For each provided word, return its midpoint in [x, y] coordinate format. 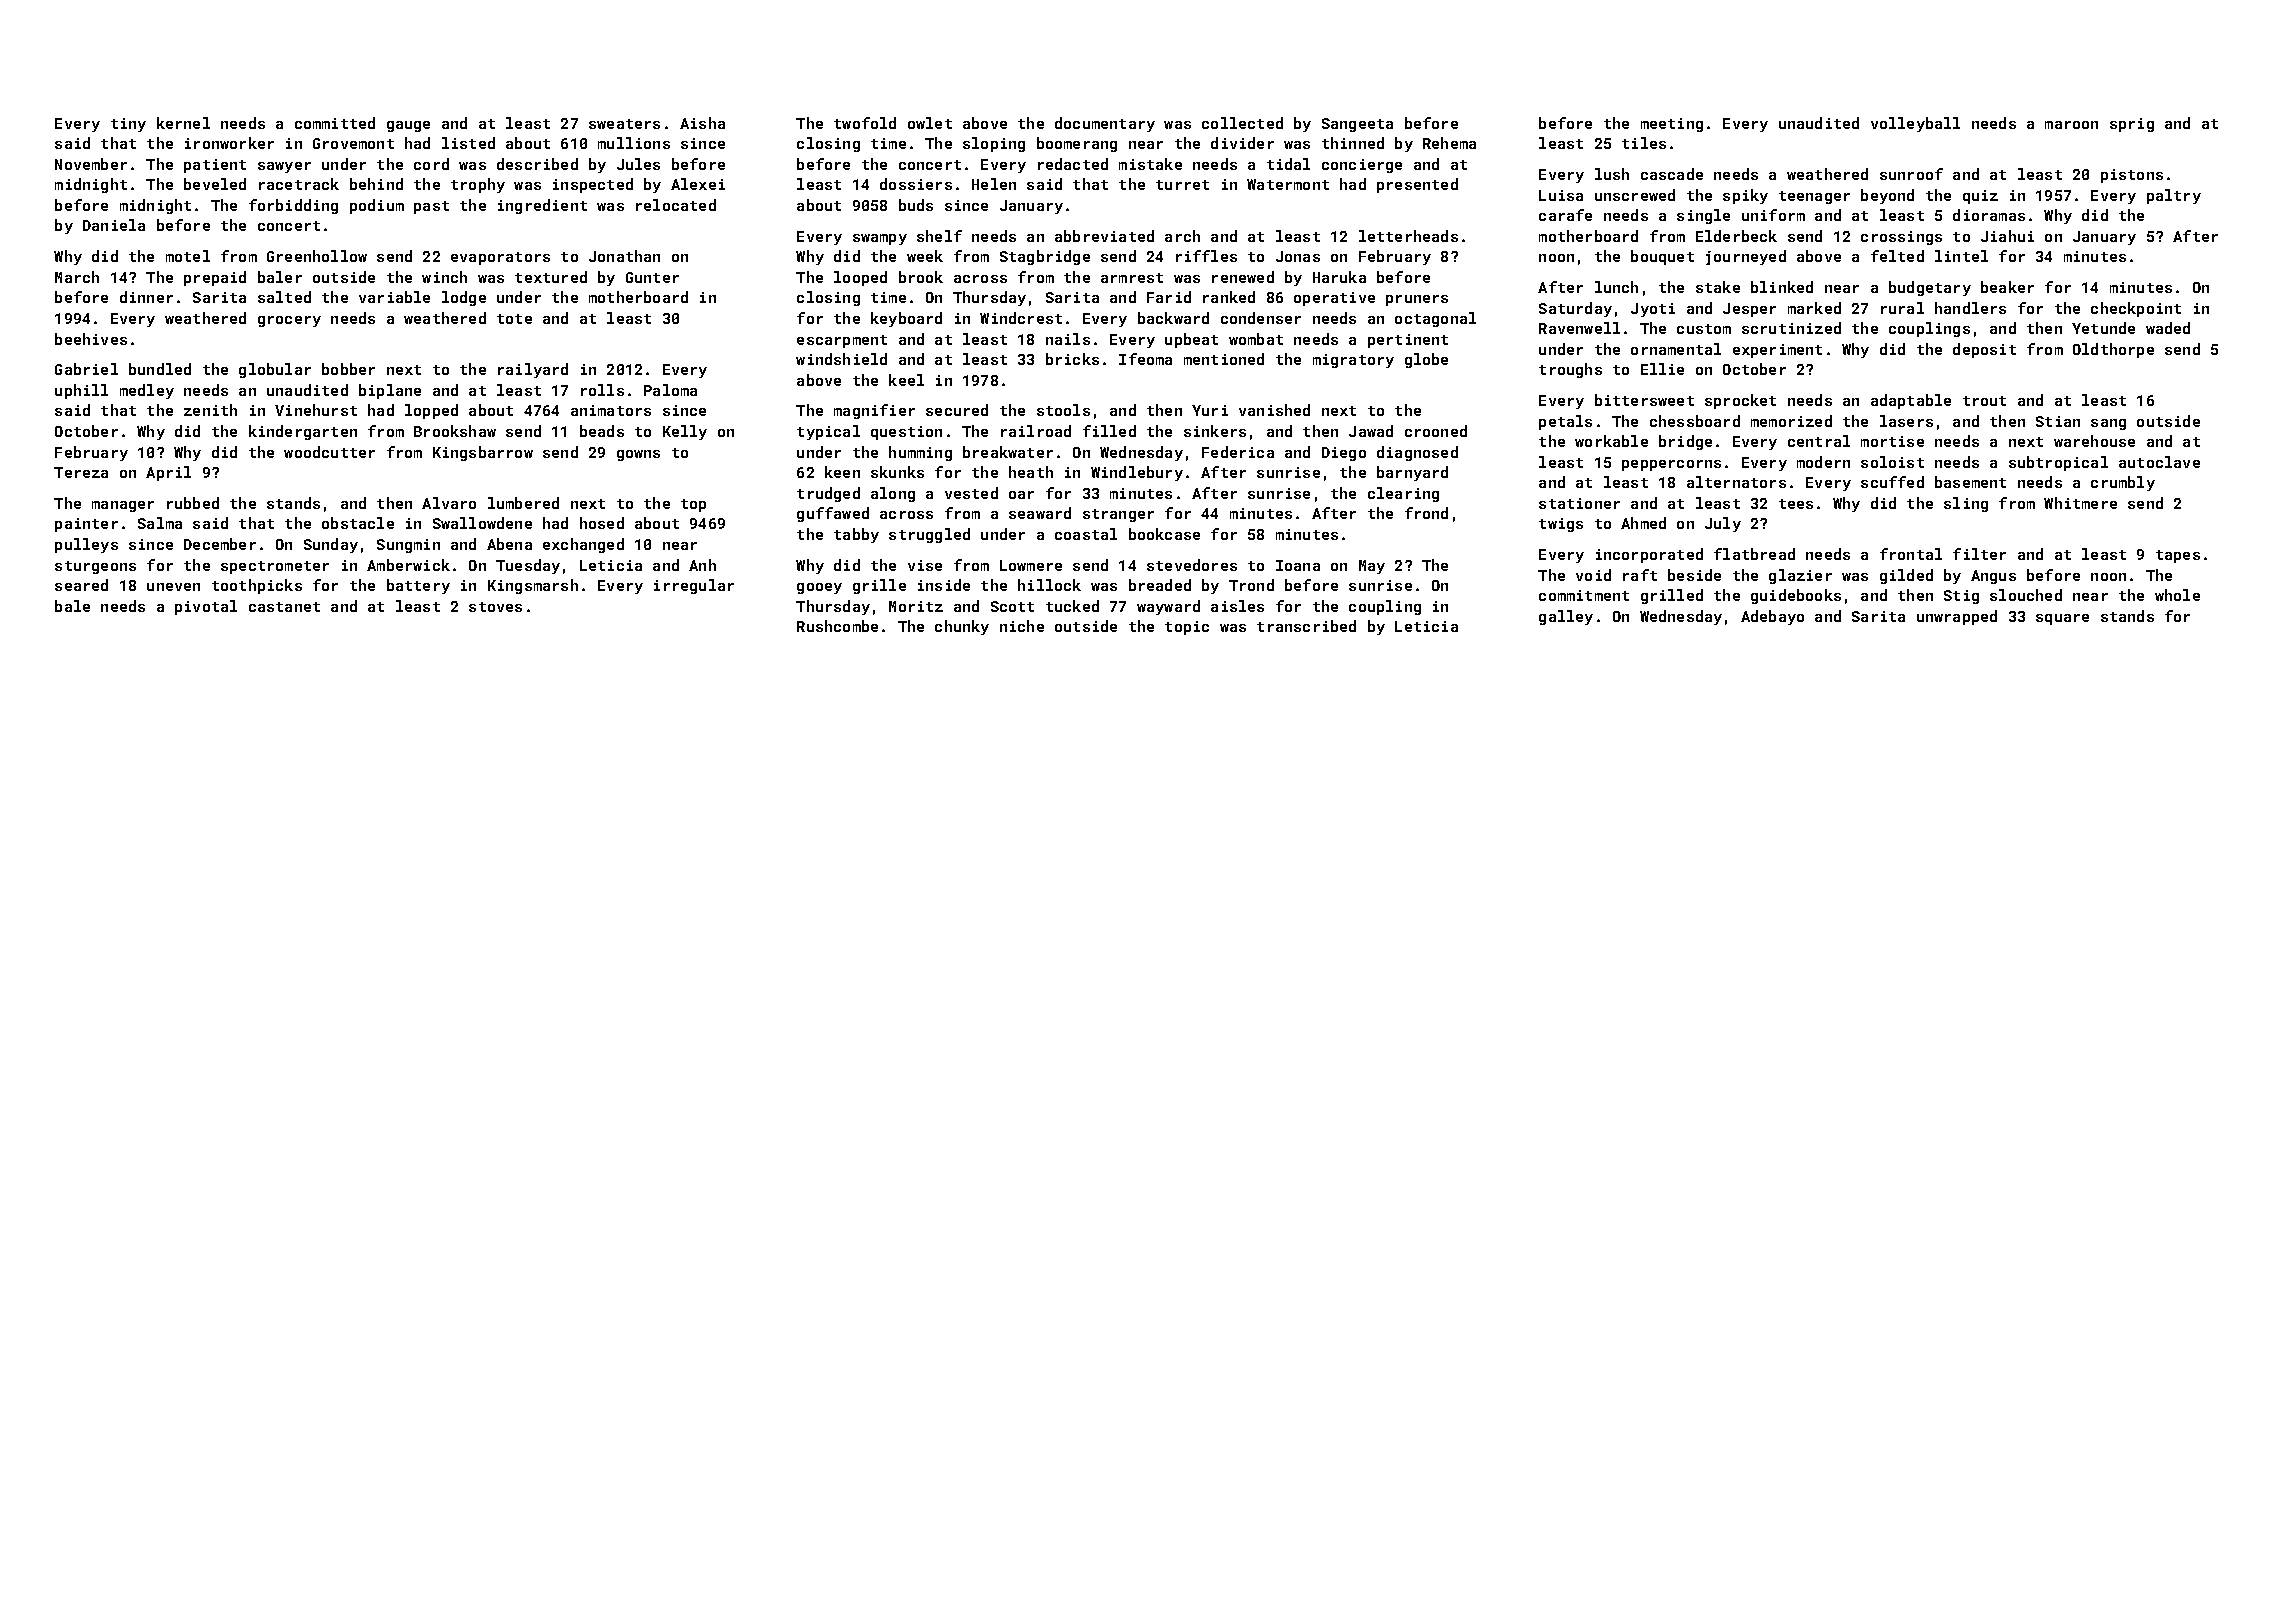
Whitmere [2080, 503]
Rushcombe [837, 626]
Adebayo [1772, 617]
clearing [1403, 494]
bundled [160, 369]
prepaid [215, 278]
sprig [2132, 125]
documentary [1105, 124]
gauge [408, 126]
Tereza [81, 472]
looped [860, 278]
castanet [284, 607]
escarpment [842, 341]
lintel [1961, 256]
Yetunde [2103, 328]
